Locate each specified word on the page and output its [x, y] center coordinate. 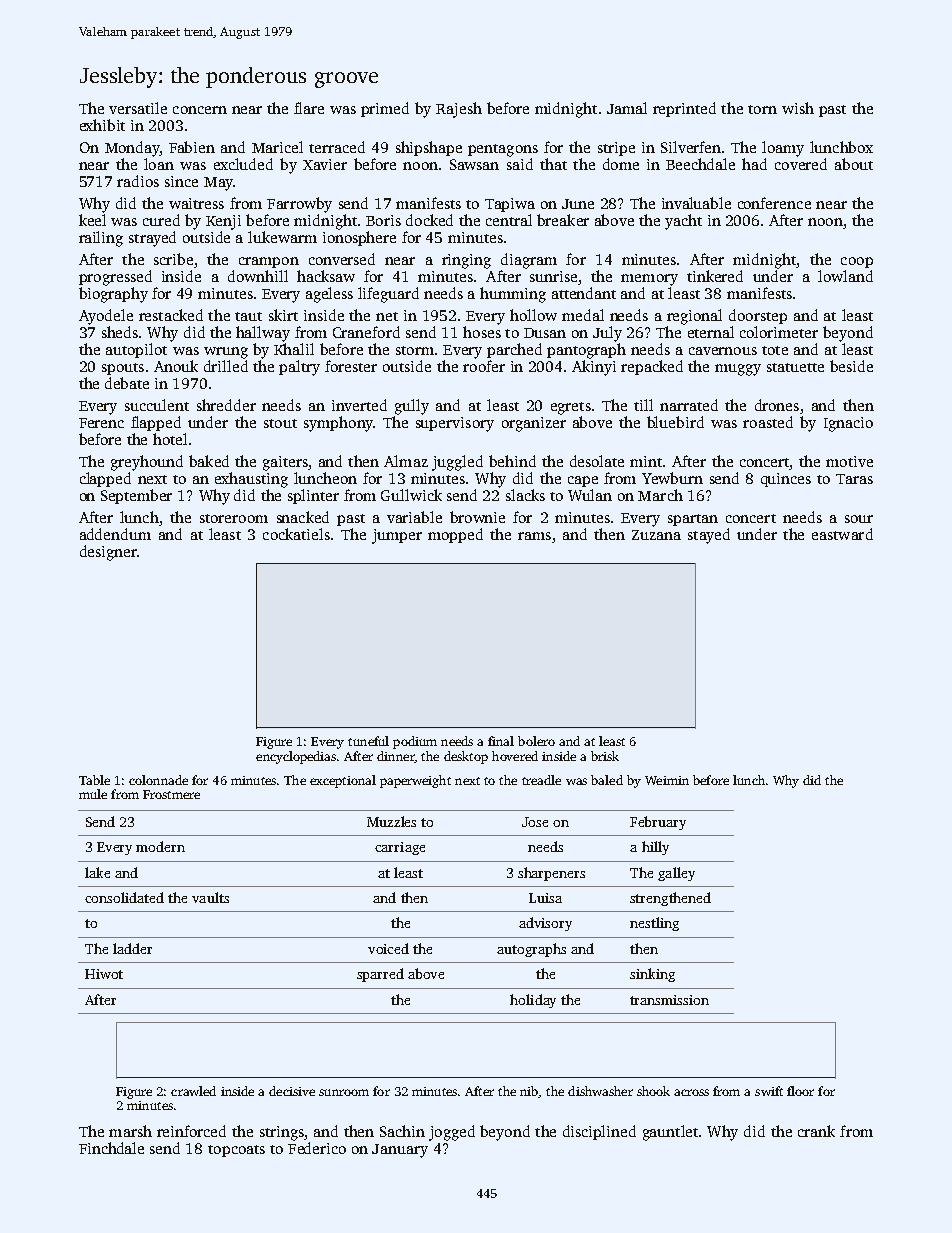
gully [412, 407]
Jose [535, 822]
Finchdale [111, 1148]
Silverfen [691, 147]
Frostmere [171, 794]
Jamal [627, 108]
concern [200, 110]
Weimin [667, 780]
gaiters [285, 463]
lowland [845, 276]
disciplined [599, 1132]
